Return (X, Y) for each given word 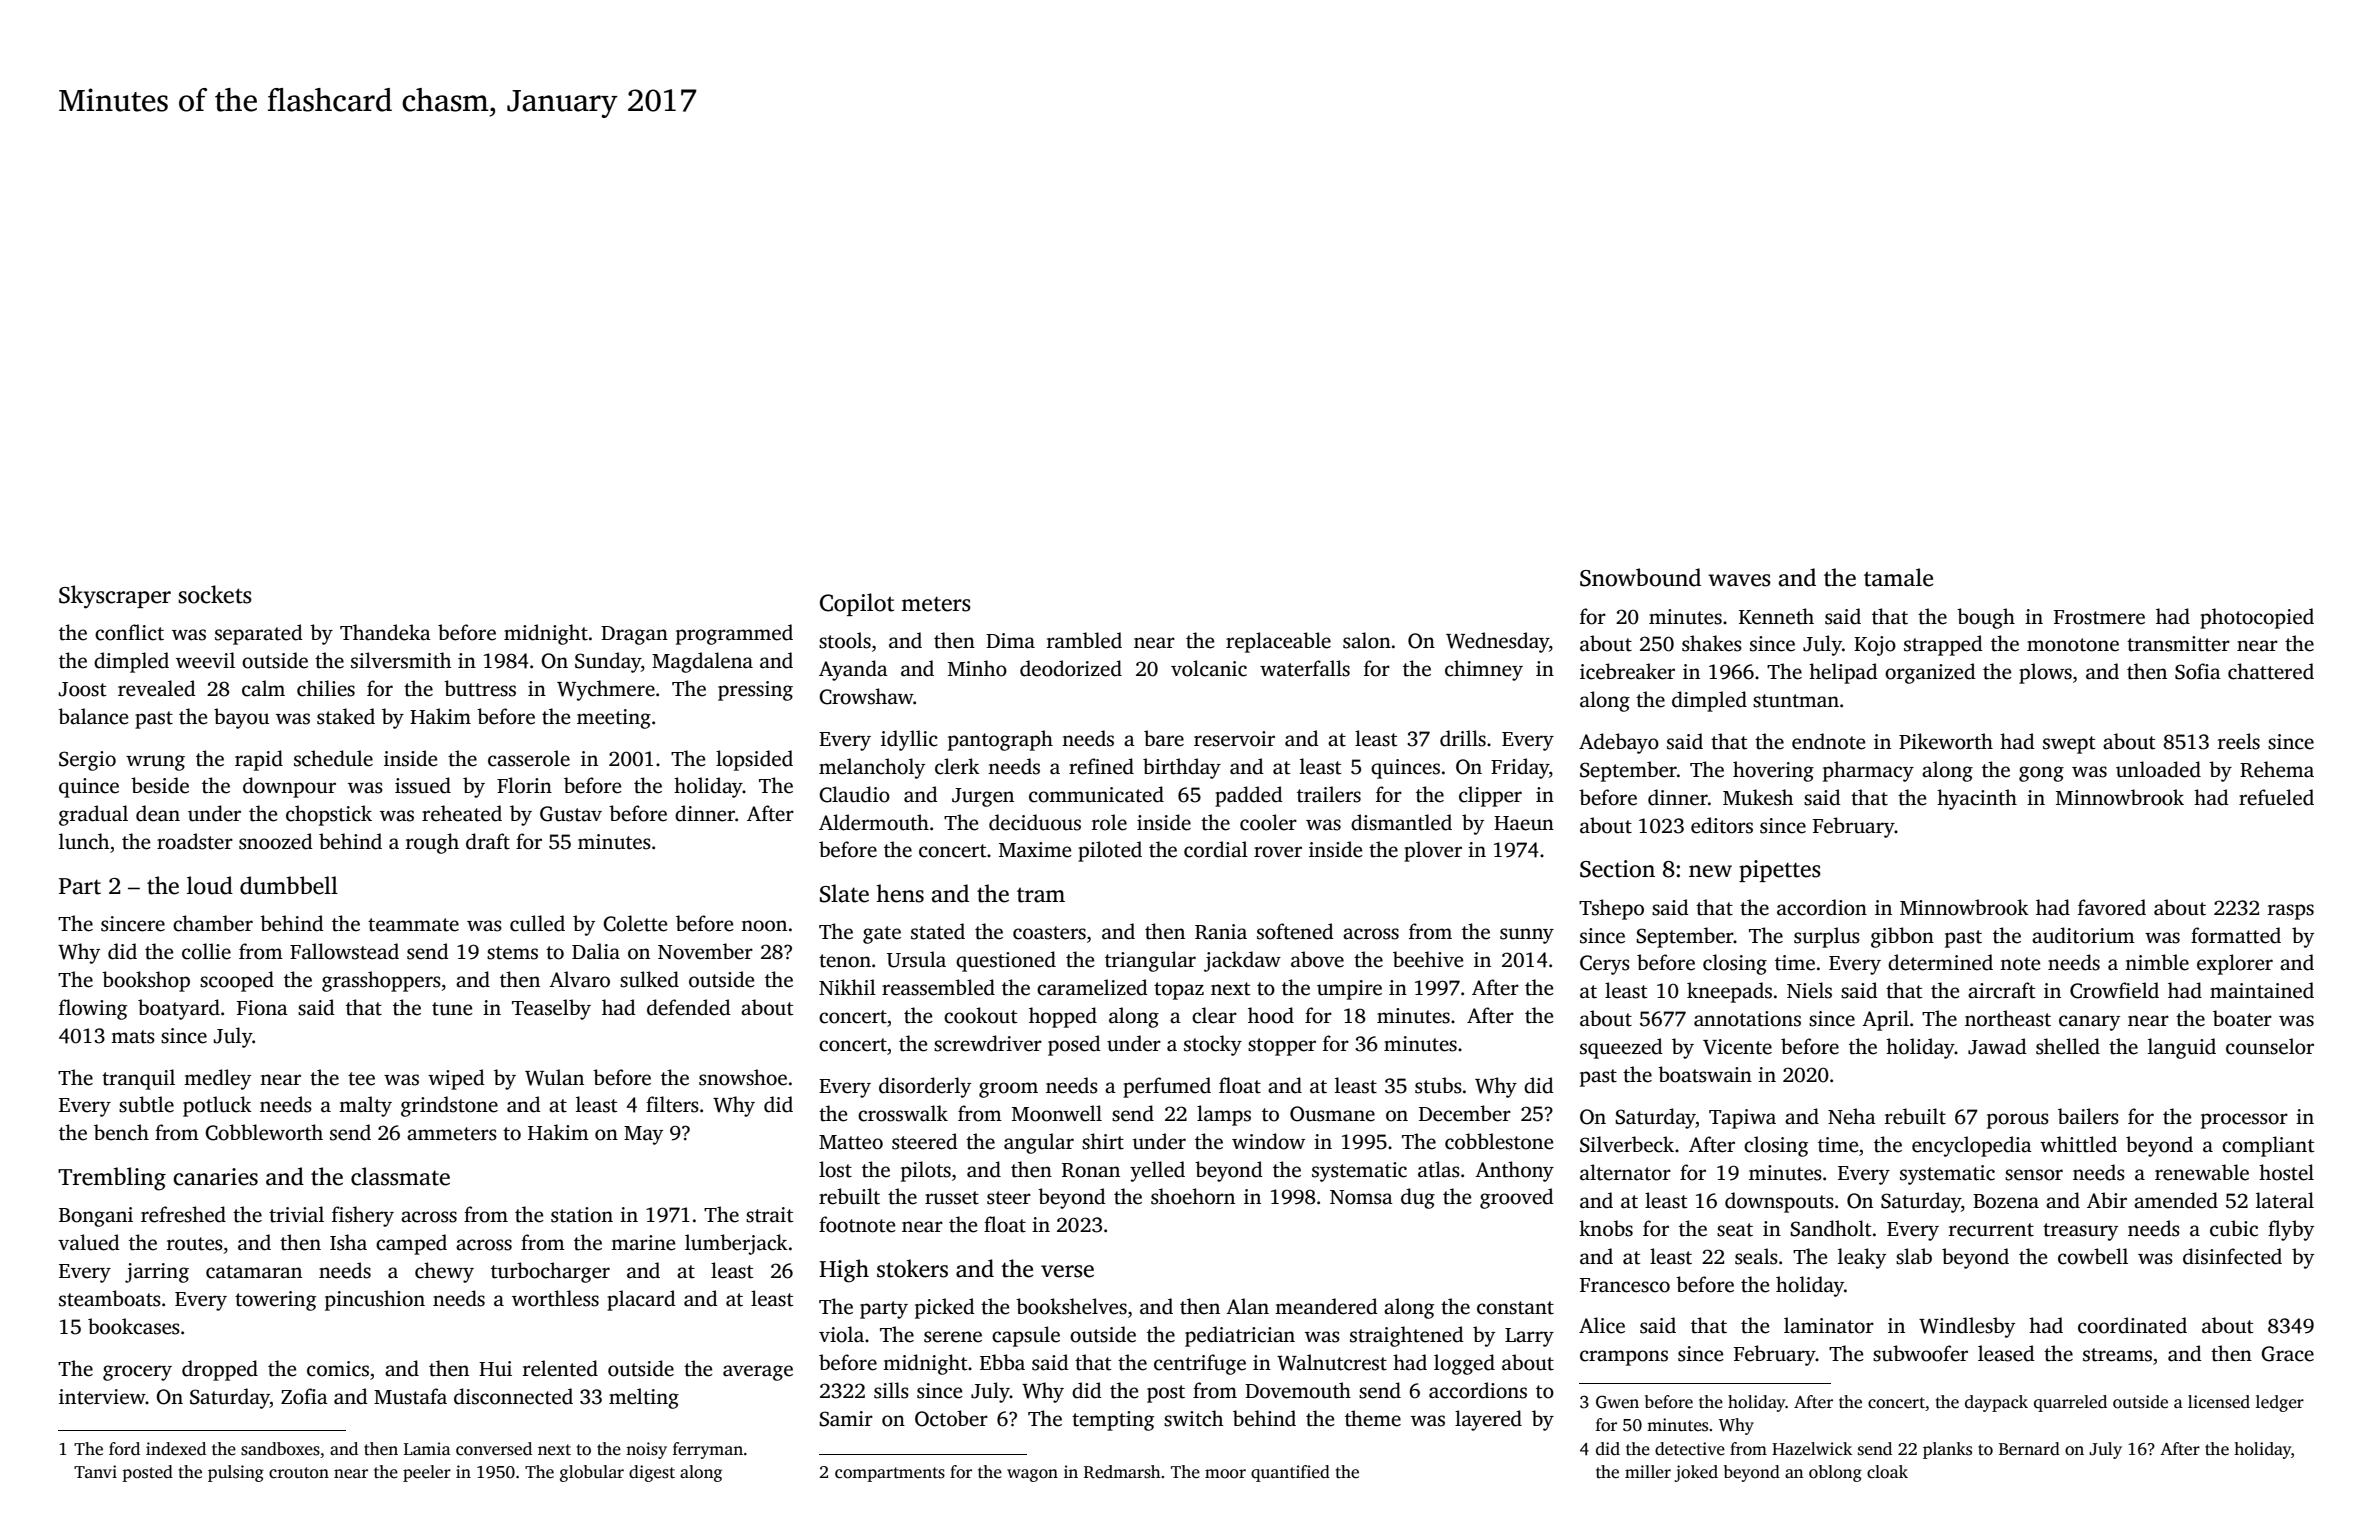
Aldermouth (874, 822)
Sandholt (1830, 1228)
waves (1739, 580)
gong (2041, 774)
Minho (977, 668)
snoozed (276, 841)
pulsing (236, 1473)
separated (259, 634)
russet (952, 1198)
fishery (363, 1216)
